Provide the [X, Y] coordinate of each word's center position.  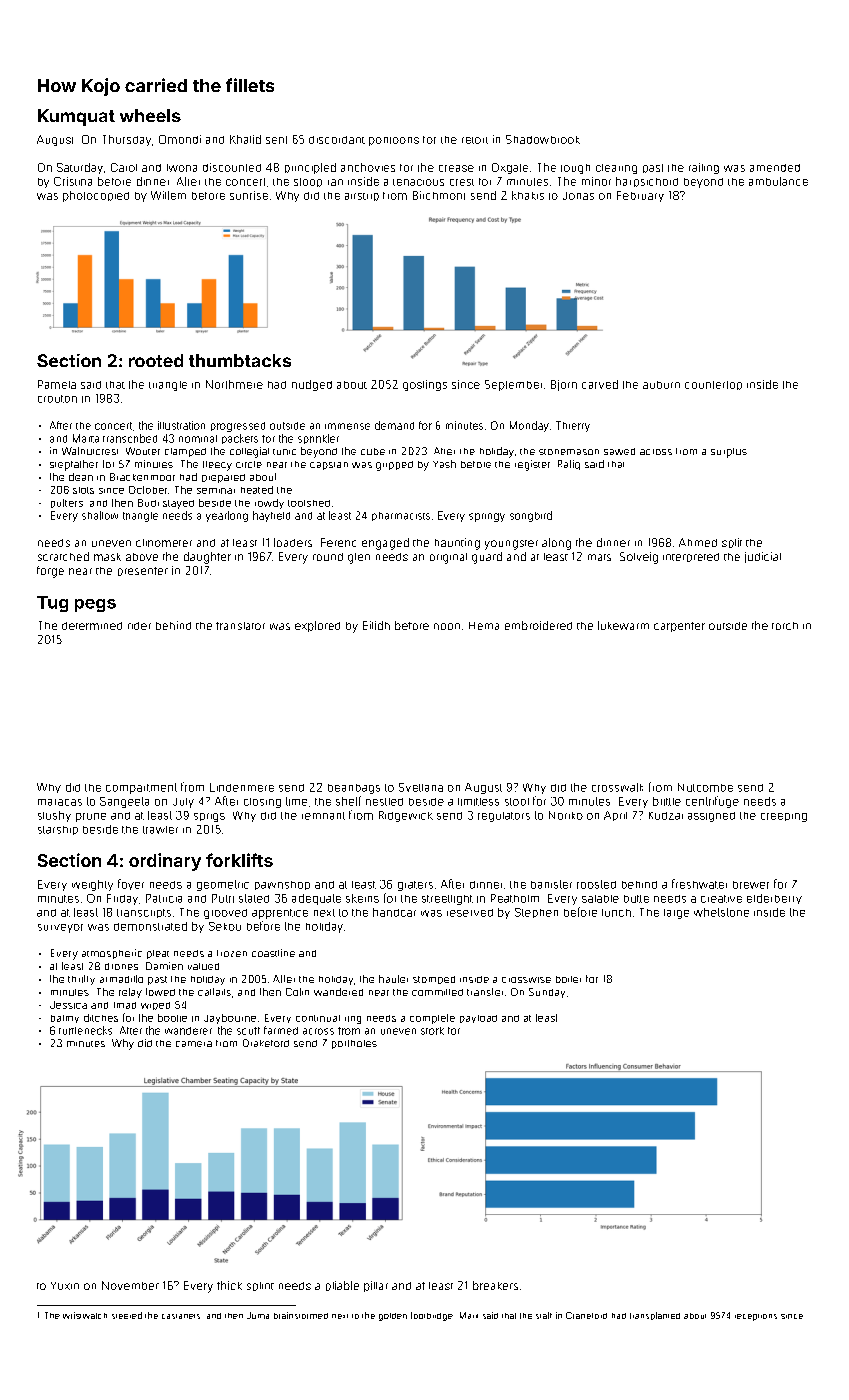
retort [475, 140]
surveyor [60, 928]
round [328, 557]
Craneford [586, 1315]
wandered [338, 992]
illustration [181, 425]
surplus [729, 453]
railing [704, 168]
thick [229, 1285]
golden [393, 1317]
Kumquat [76, 117]
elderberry [774, 899]
